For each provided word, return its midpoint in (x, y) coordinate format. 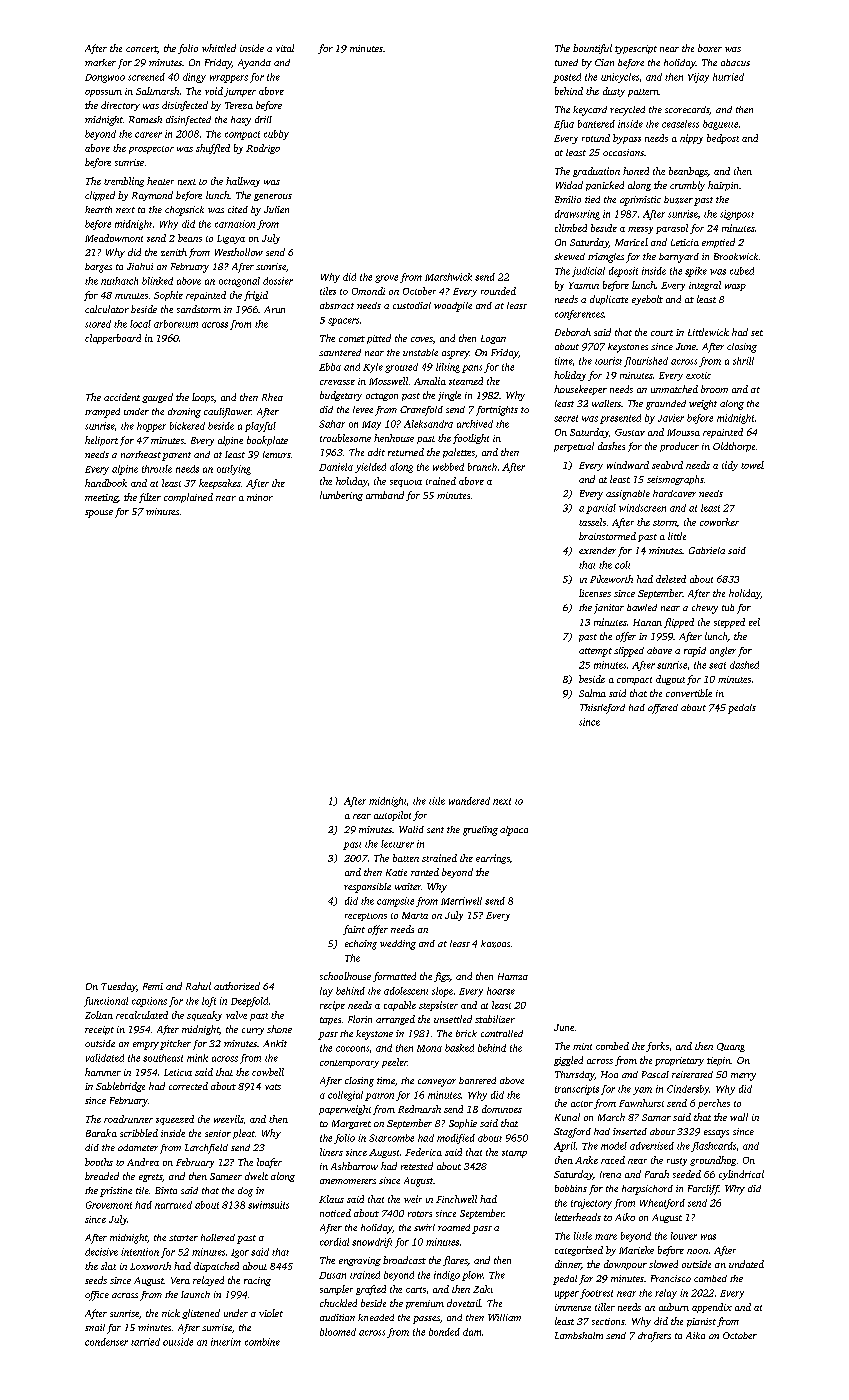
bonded (444, 1332)
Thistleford (602, 709)
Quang (731, 1047)
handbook (106, 483)
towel (752, 465)
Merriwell (461, 901)
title (437, 801)
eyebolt (647, 300)
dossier (278, 281)
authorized (237, 986)
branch (482, 467)
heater (160, 181)
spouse (99, 514)
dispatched (216, 1267)
